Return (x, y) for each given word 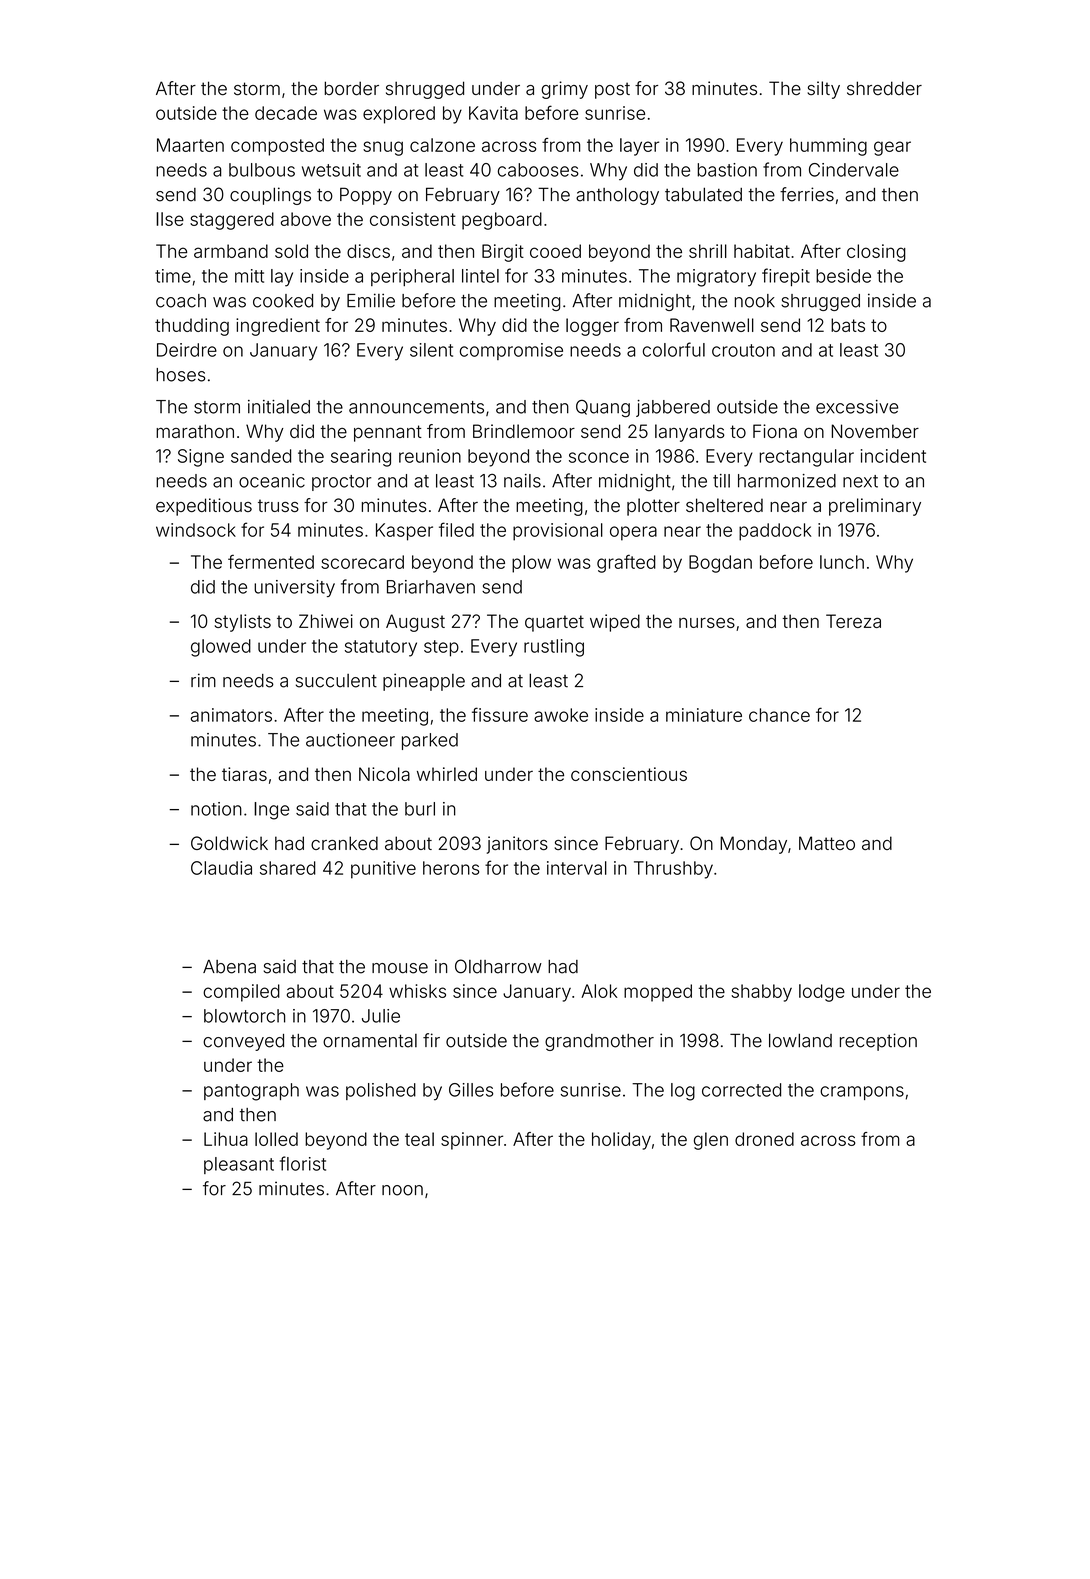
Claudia (221, 868)
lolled (276, 1139)
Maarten (190, 145)
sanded (261, 456)
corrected (741, 1090)
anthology (617, 196)
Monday (753, 845)
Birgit (503, 253)
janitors (517, 845)
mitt (249, 276)
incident (893, 456)
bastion (727, 170)
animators (231, 715)
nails (522, 481)
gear (892, 148)
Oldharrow (498, 966)
